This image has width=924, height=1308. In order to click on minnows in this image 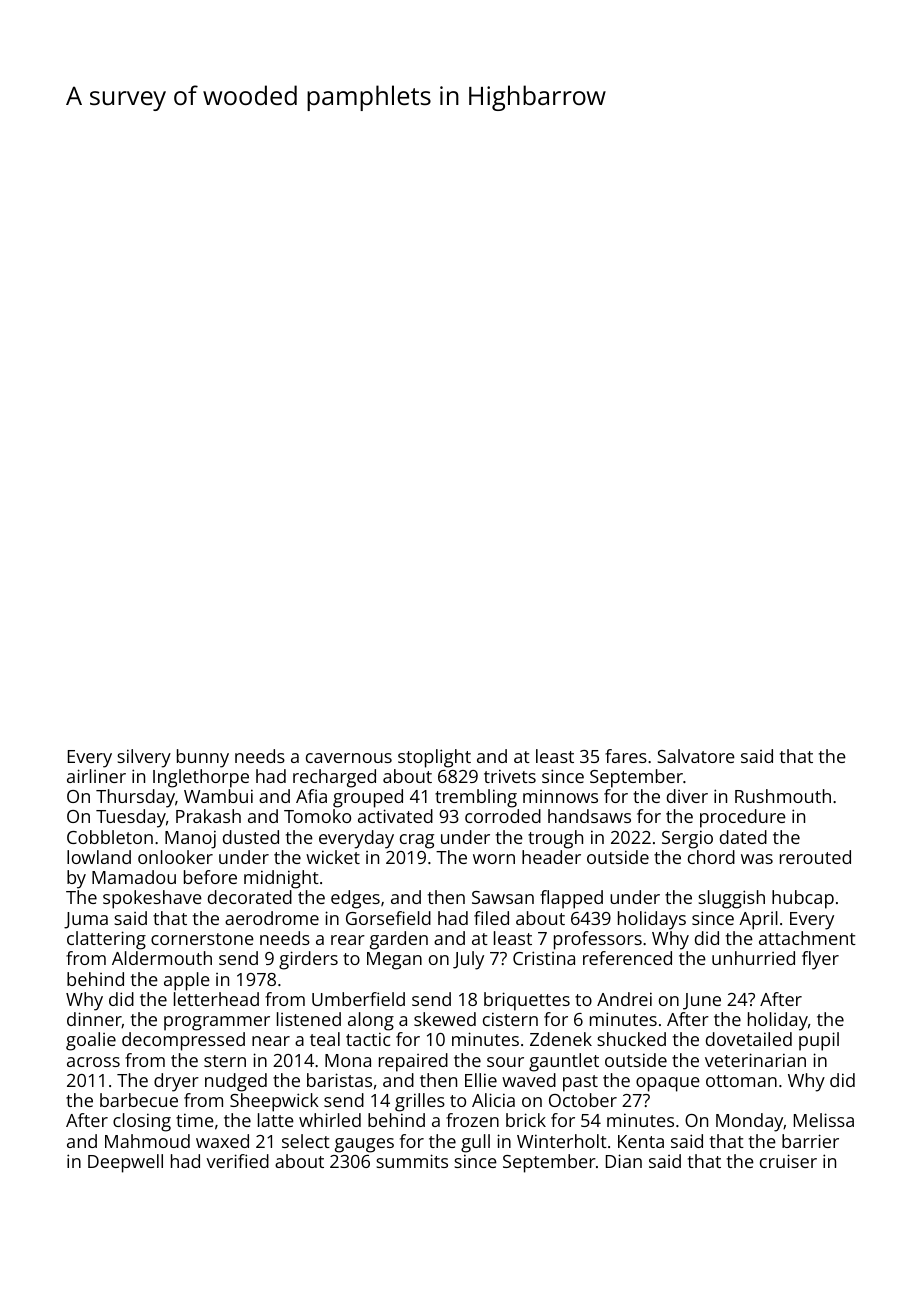, I will do `click(560, 796)`.
